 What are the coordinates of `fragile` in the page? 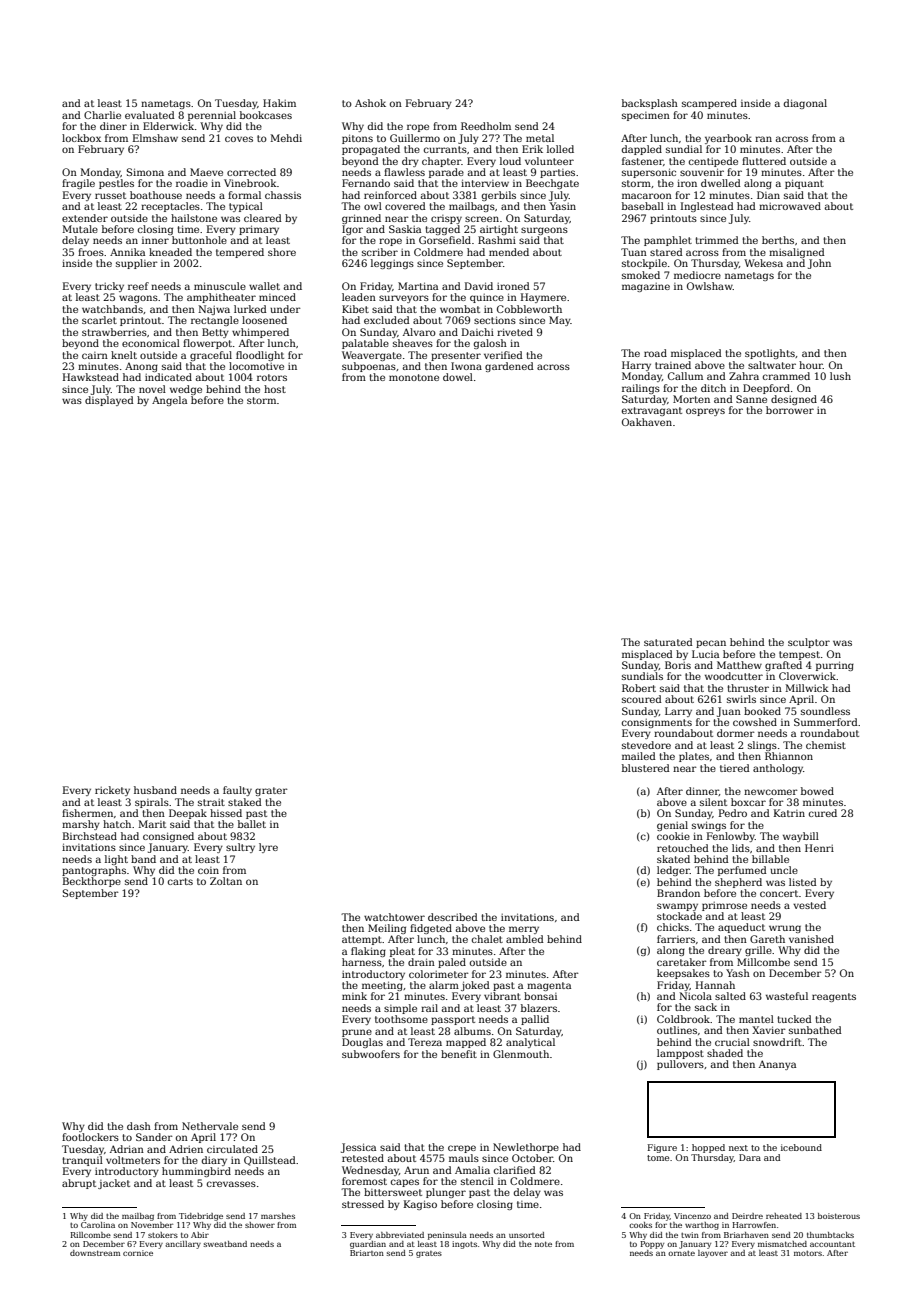 It's located at (78, 184).
